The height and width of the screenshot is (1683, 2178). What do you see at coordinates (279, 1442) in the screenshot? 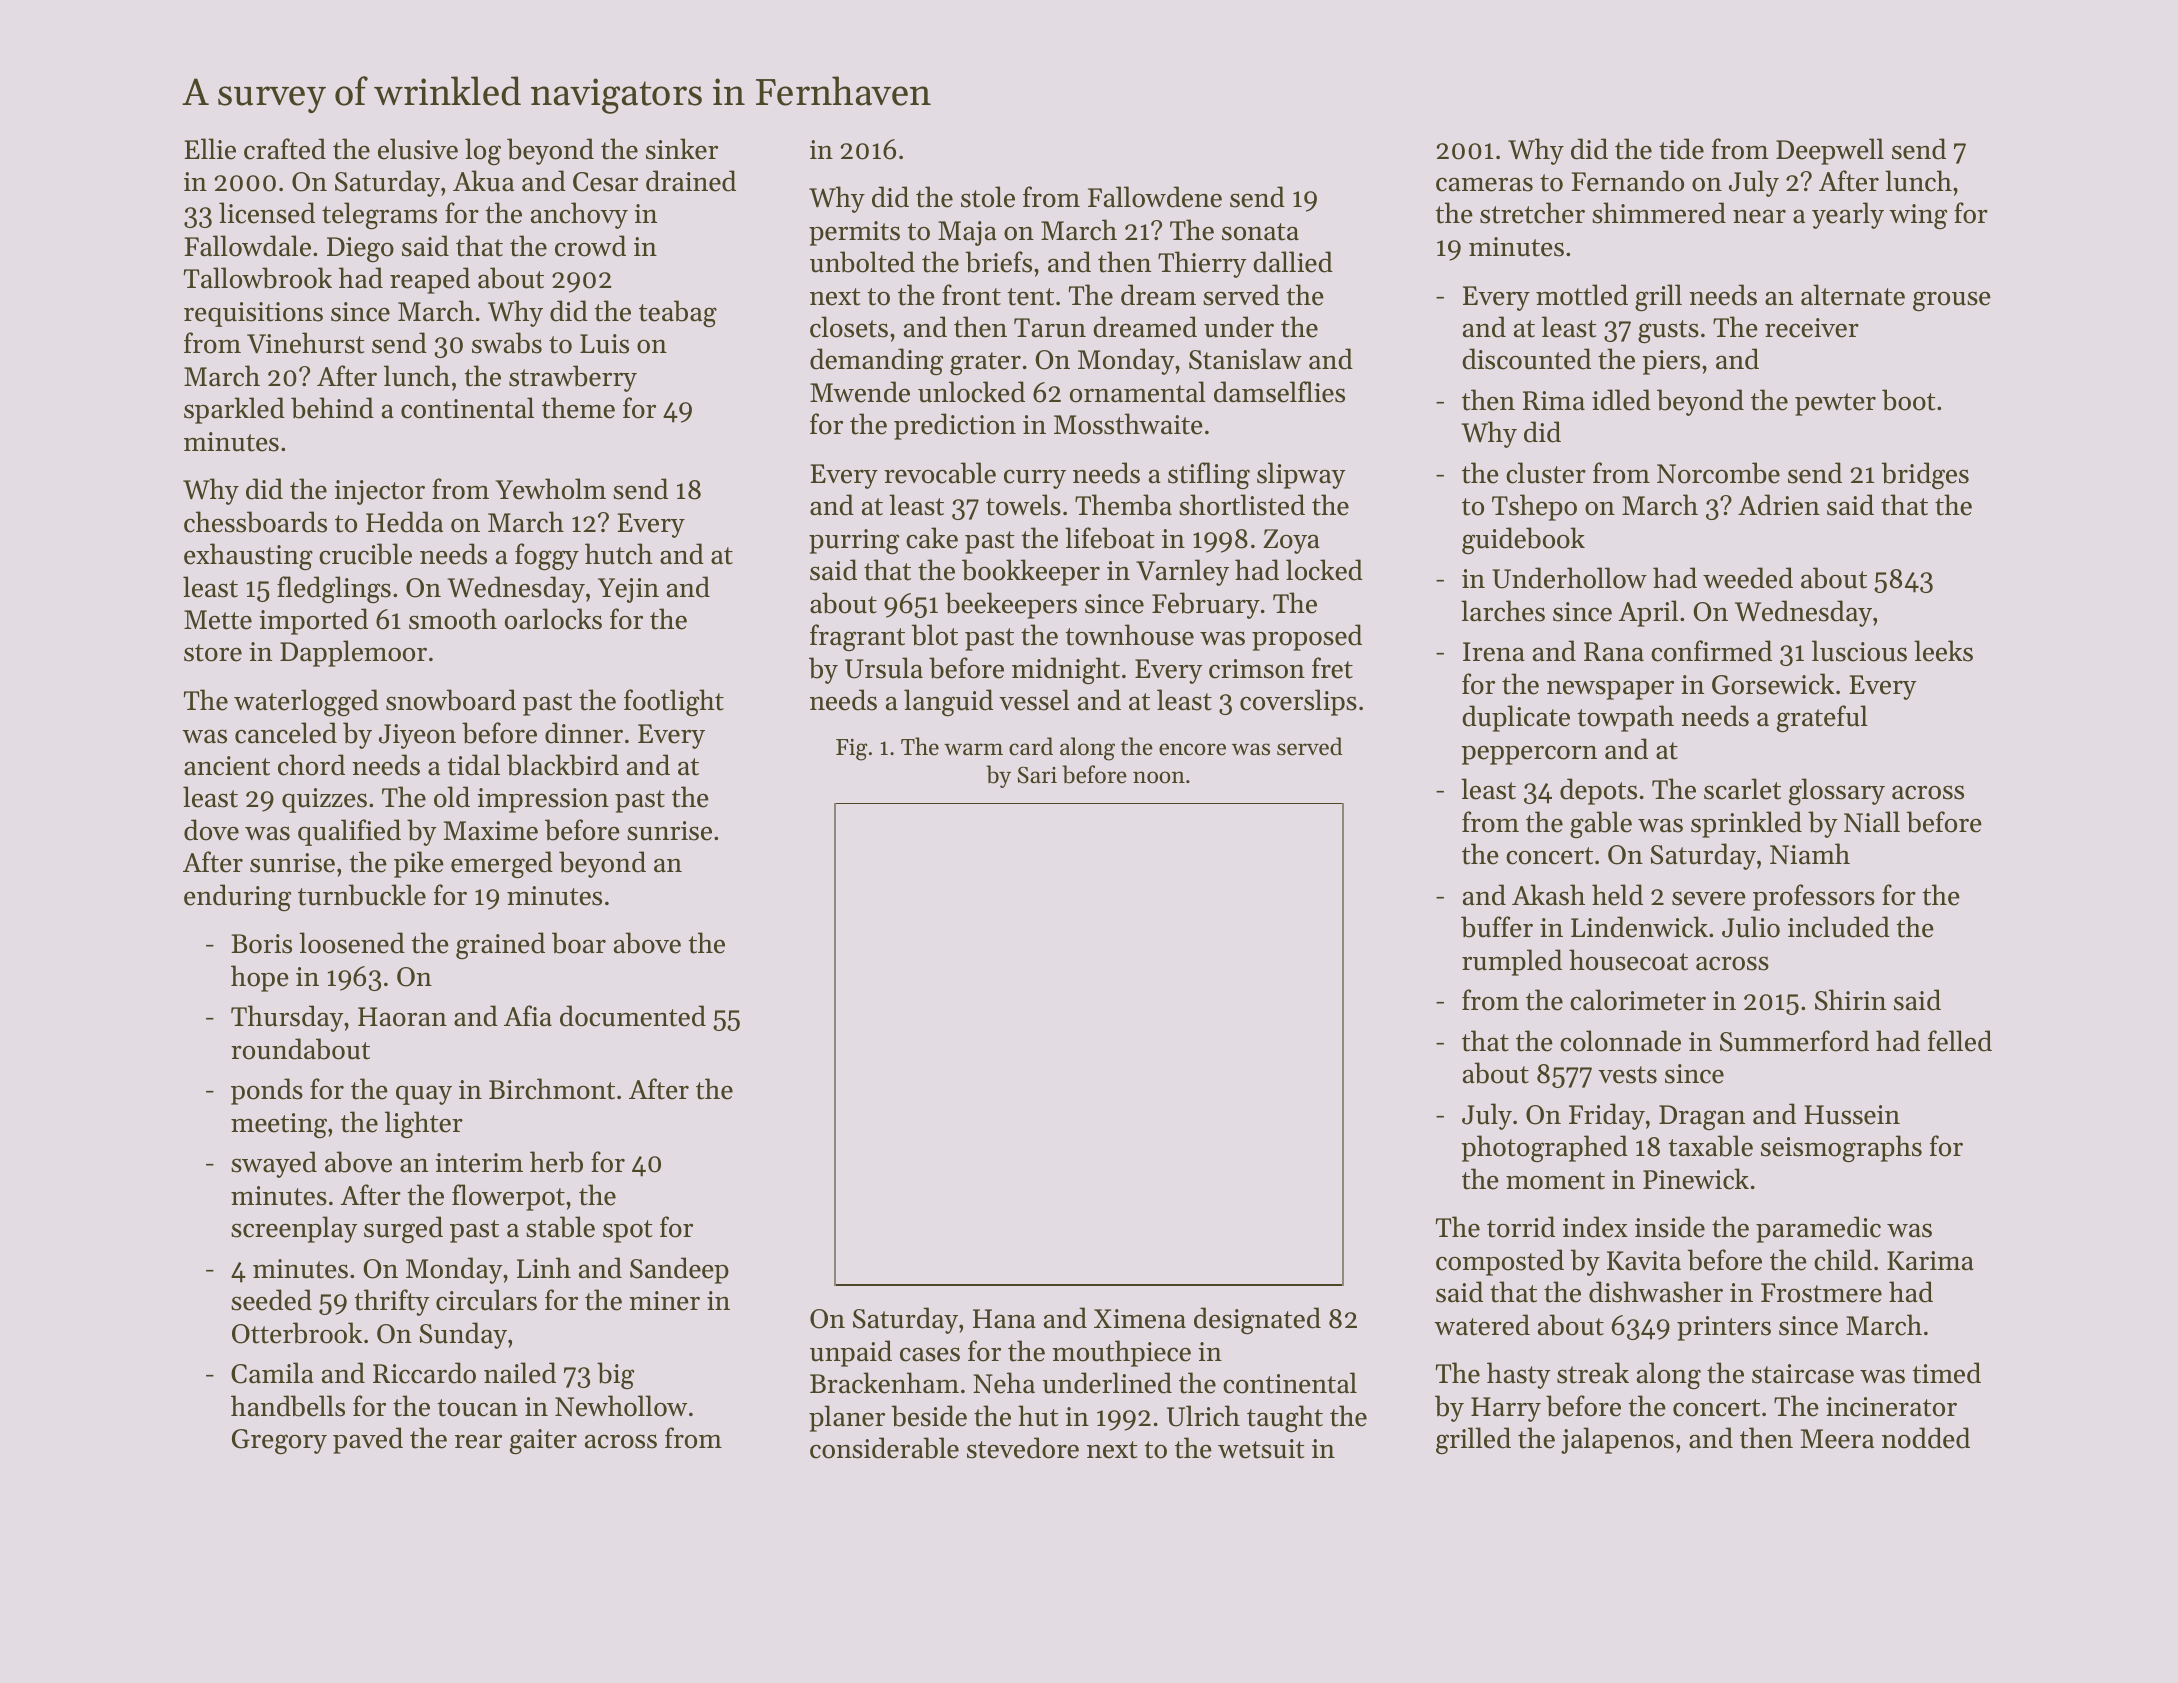
I see `Gregory` at bounding box center [279, 1442].
